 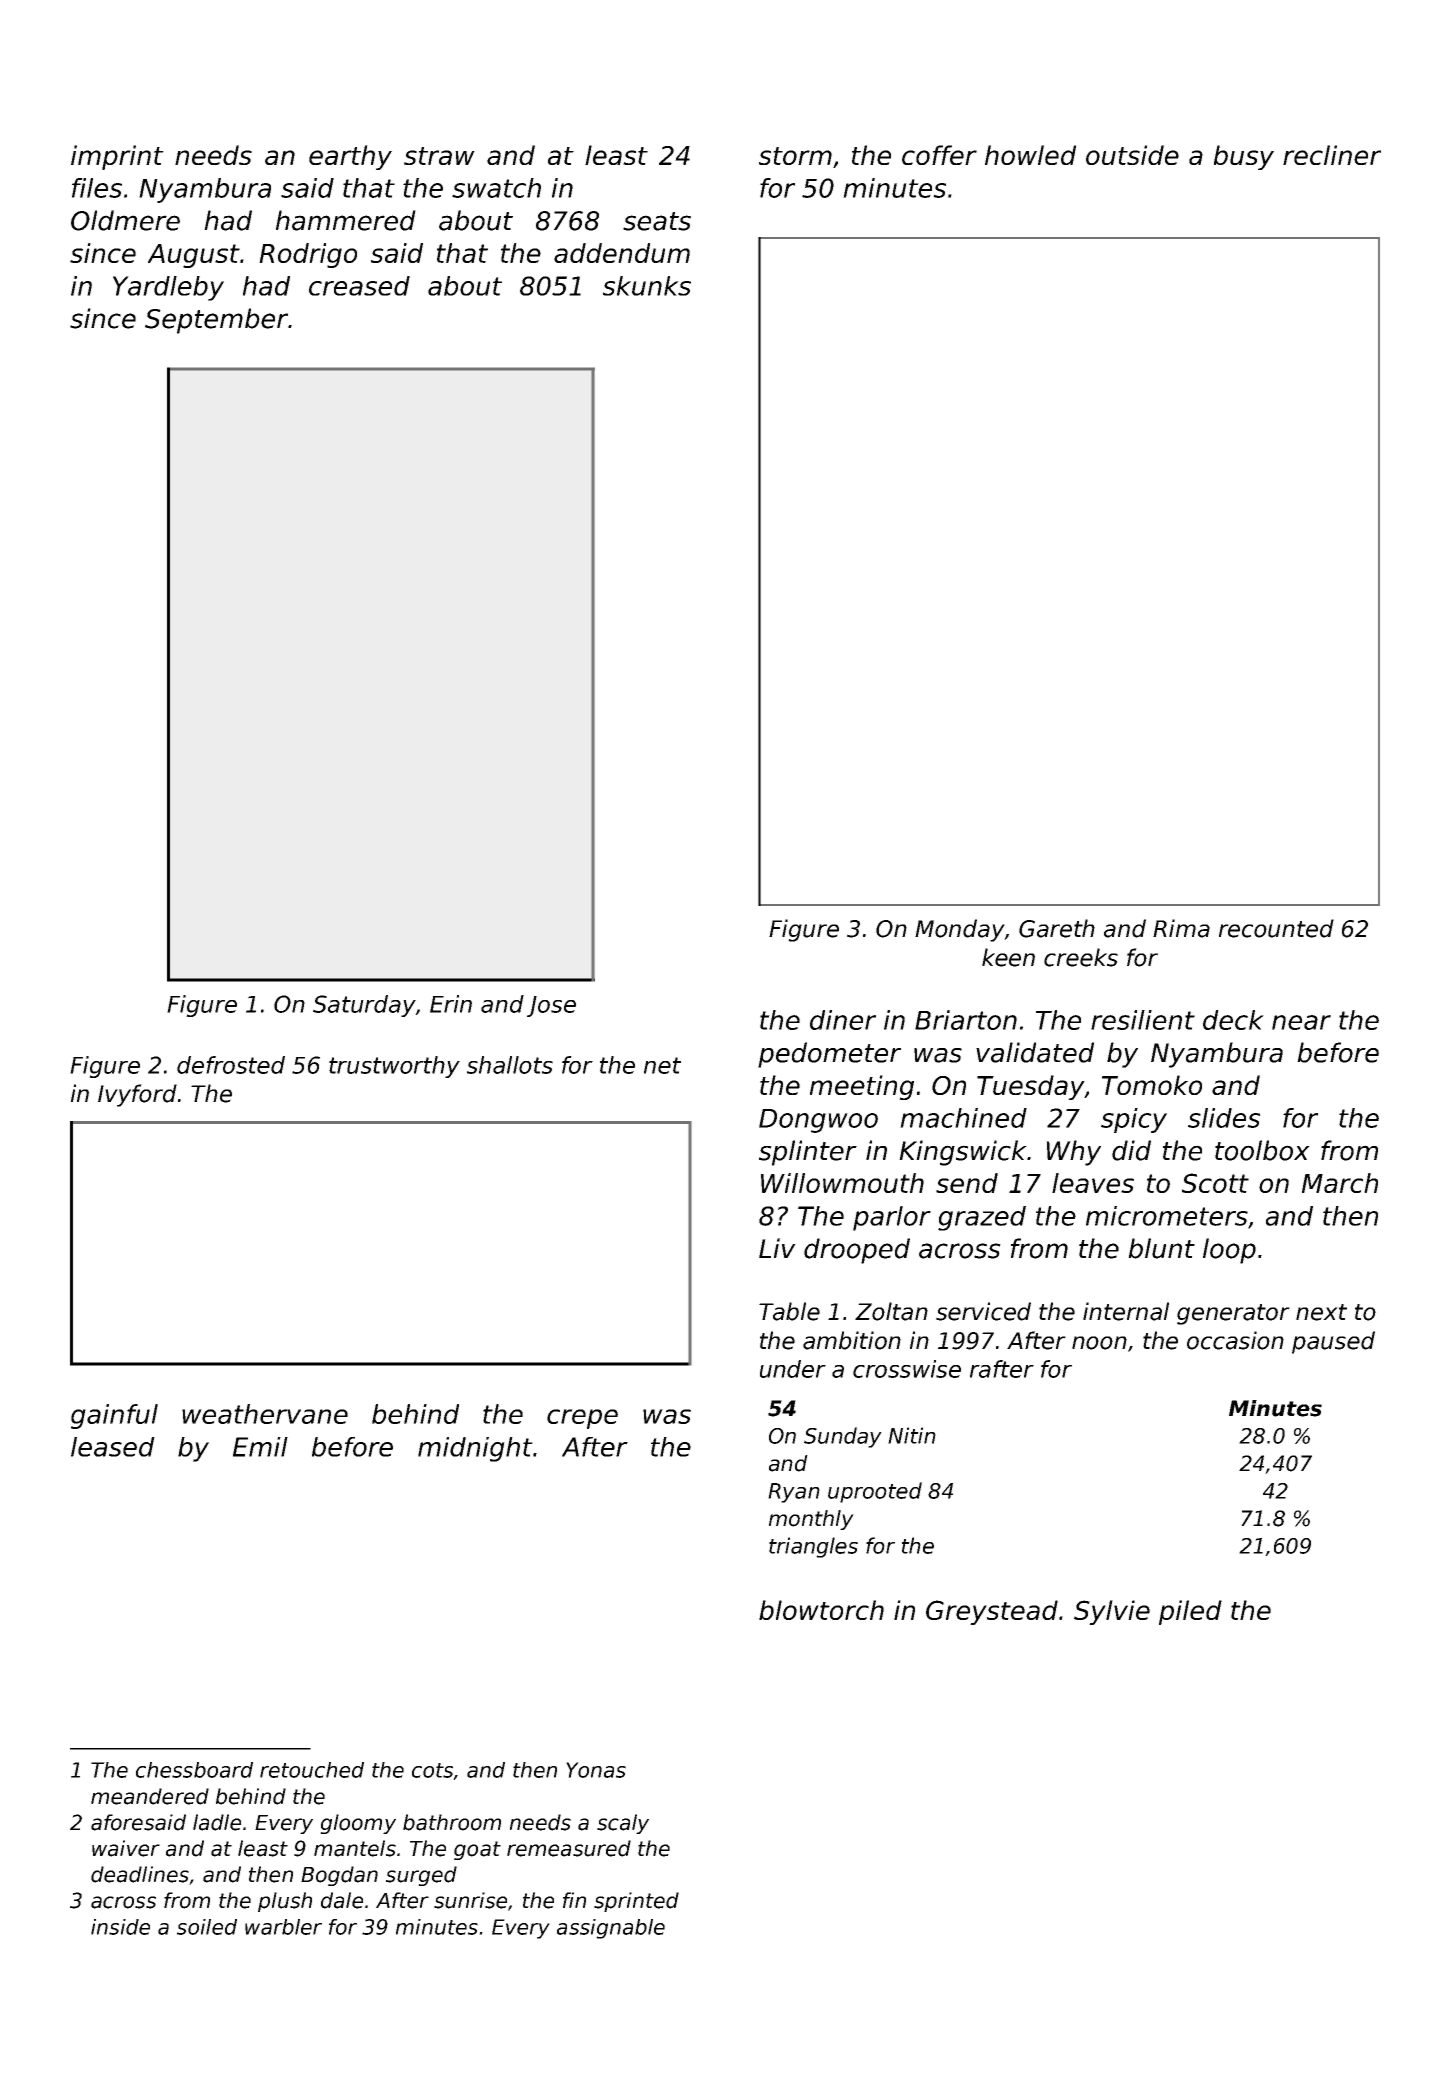 I want to click on net, so click(x=662, y=1065).
